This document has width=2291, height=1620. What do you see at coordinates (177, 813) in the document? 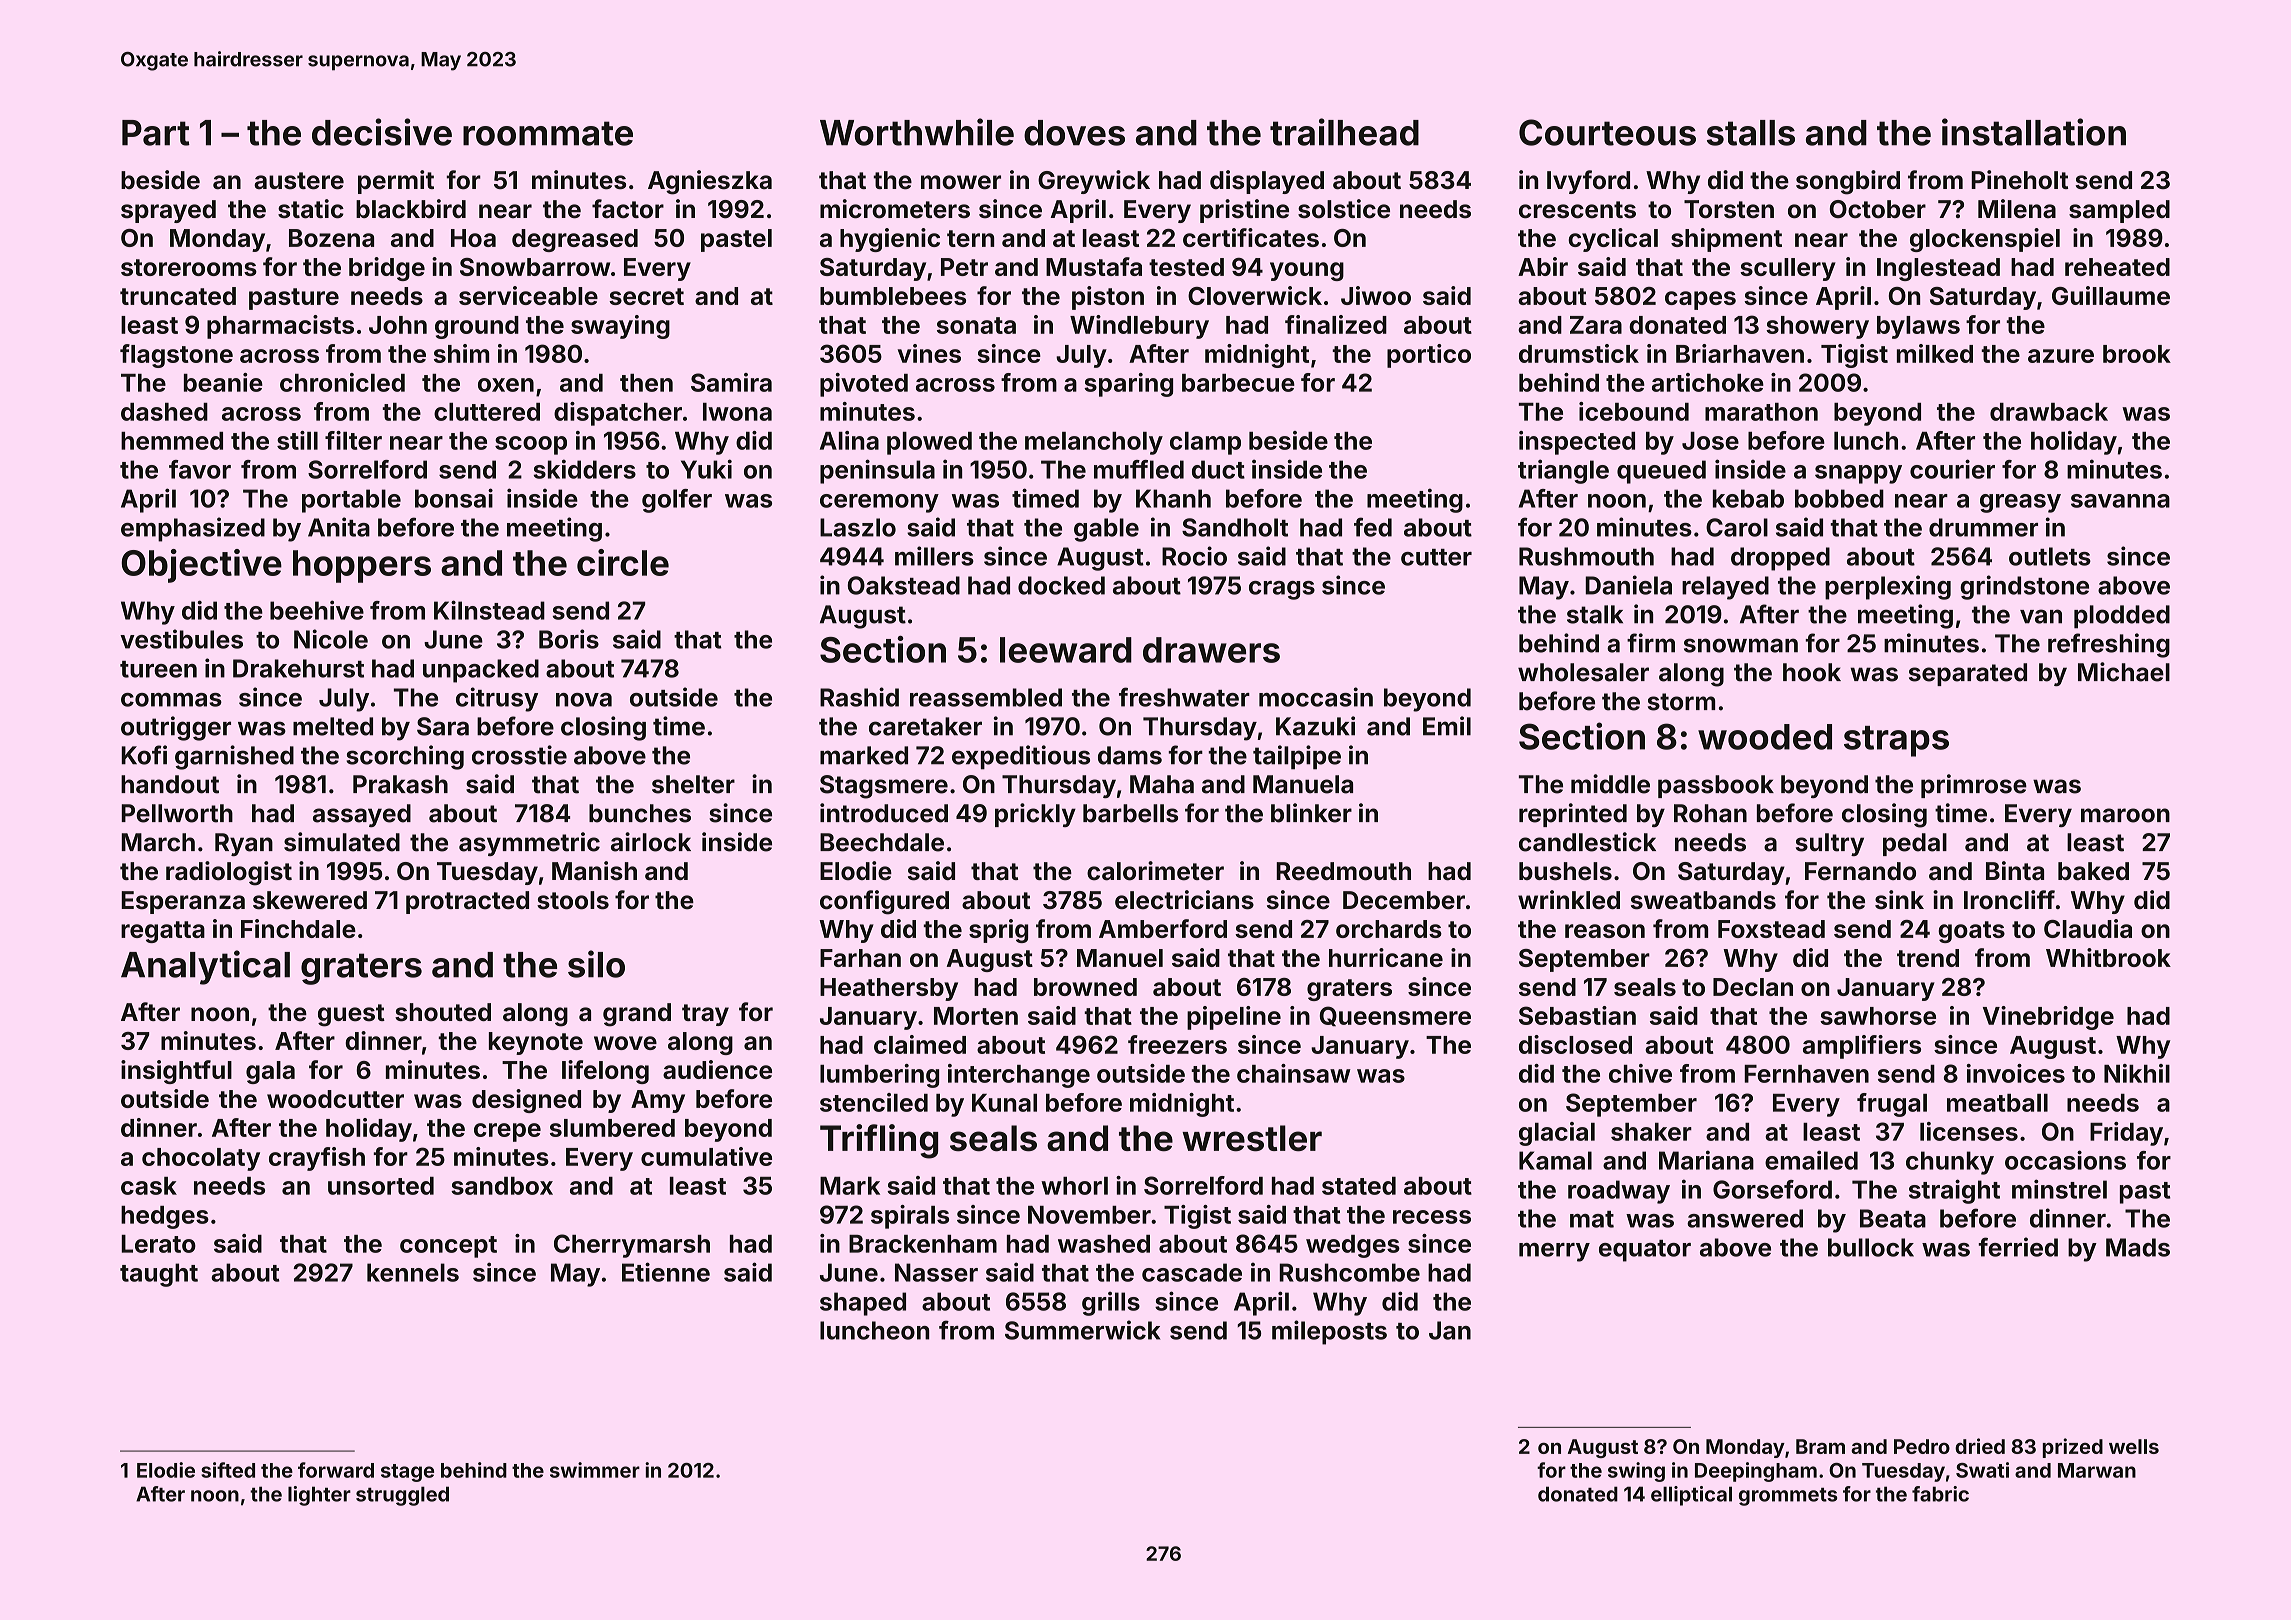
I see `Pellworth` at bounding box center [177, 813].
